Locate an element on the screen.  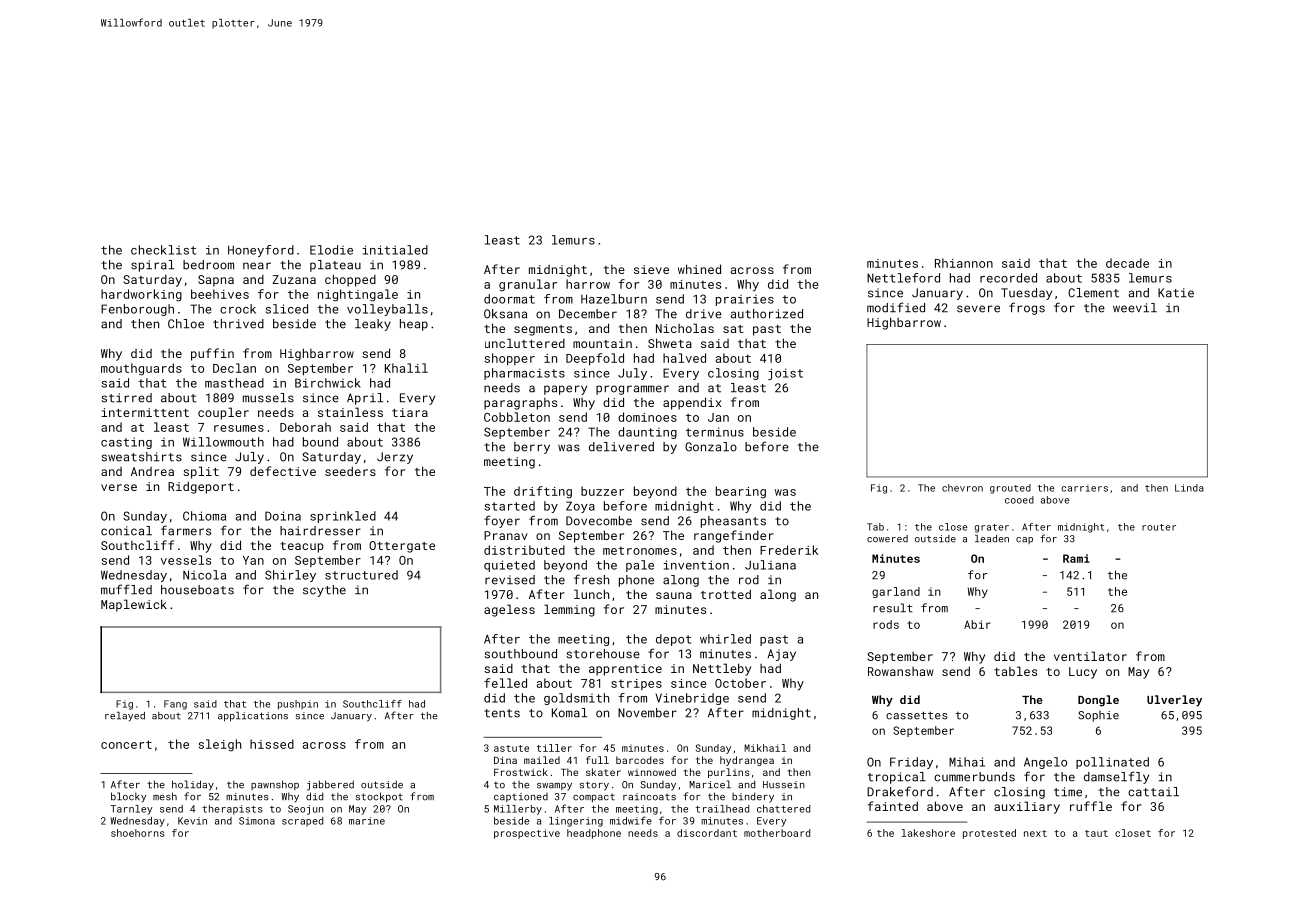
fresh is located at coordinates (591, 579).
